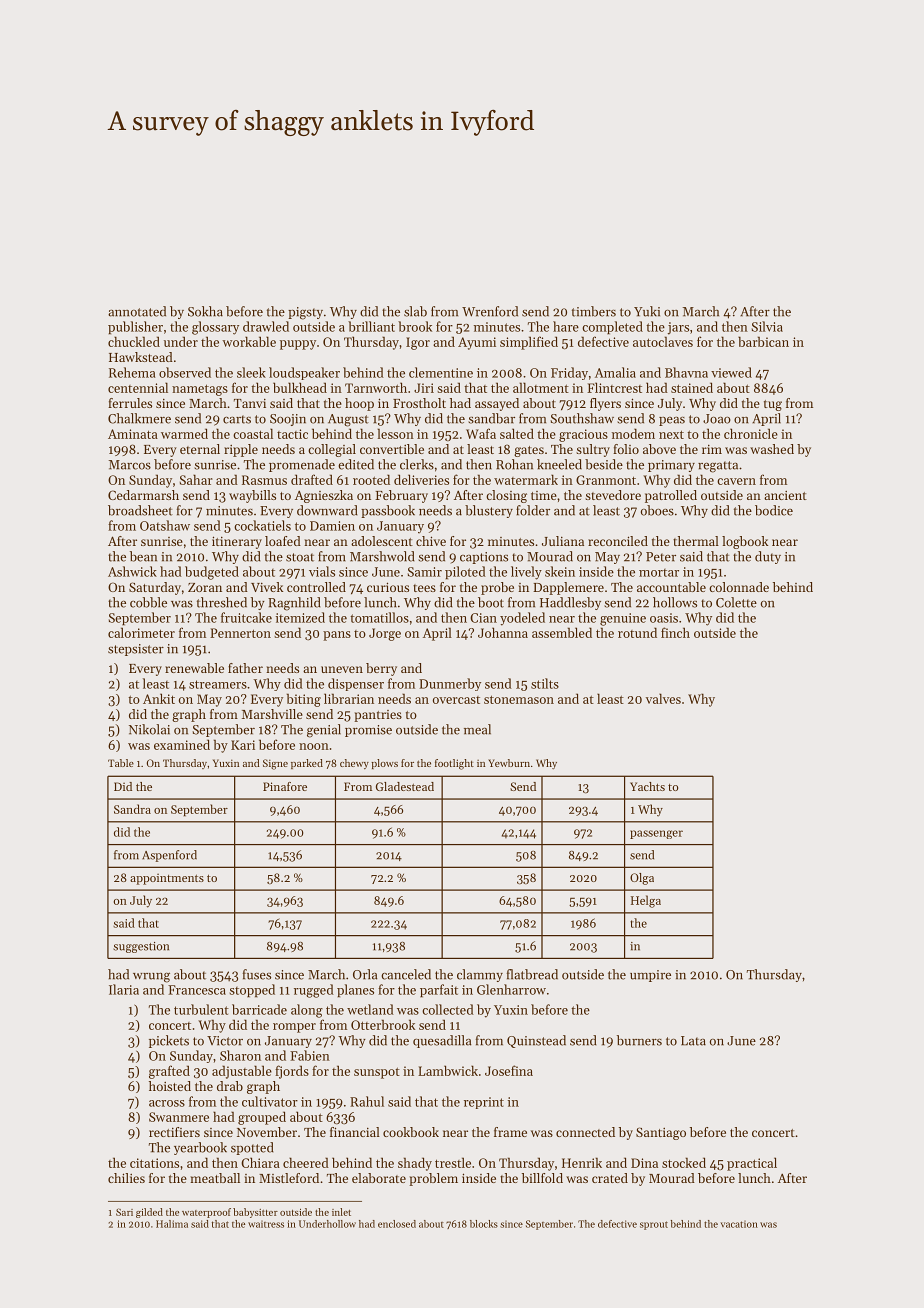 This page has height=1308, width=924. Describe the element at coordinates (342, 669) in the page. I see `uneven` at that location.
